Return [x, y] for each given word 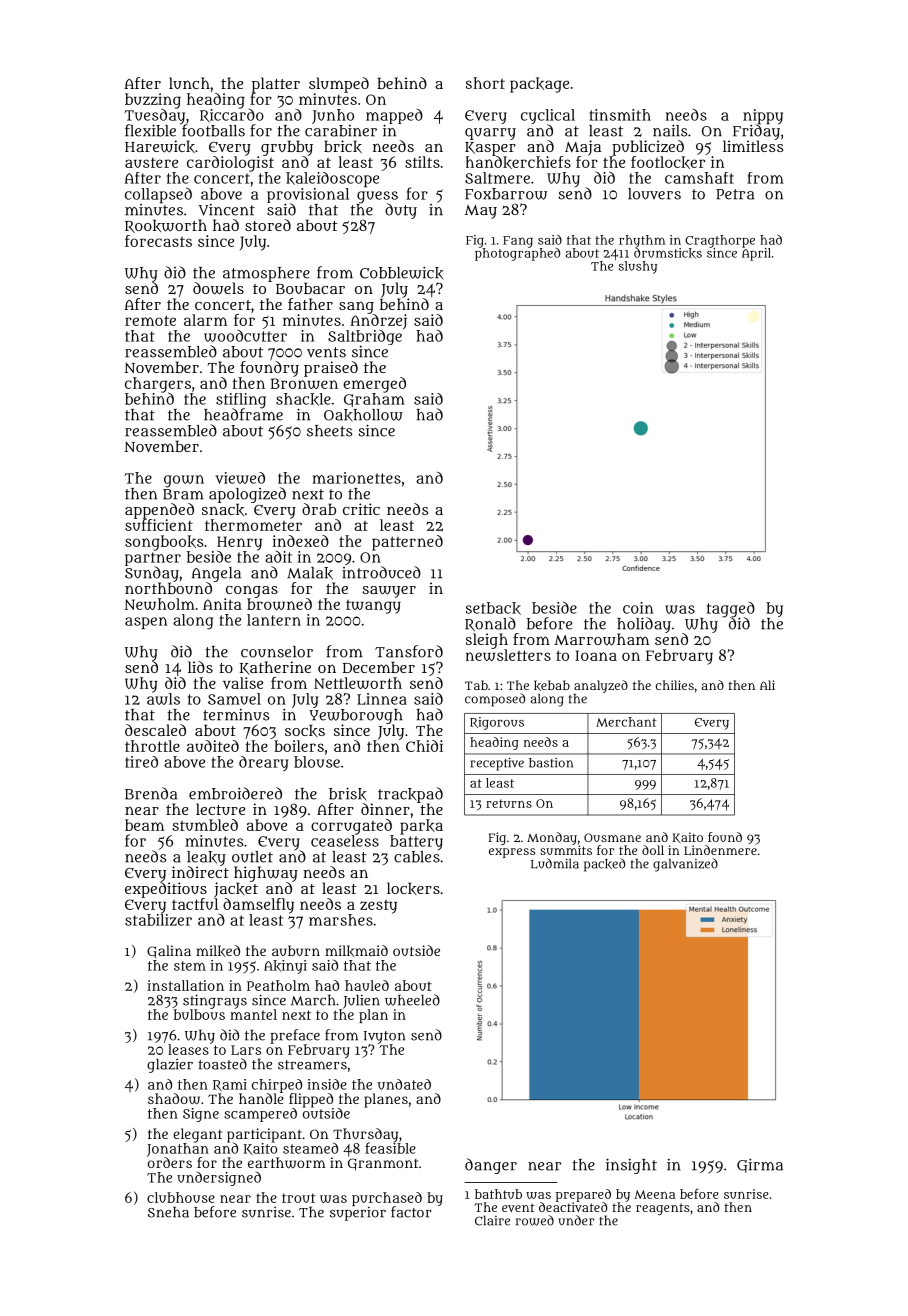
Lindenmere [720, 850]
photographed [517, 254]
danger [491, 1166]
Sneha [168, 1212]
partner [153, 559]
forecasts [158, 241]
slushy [638, 267]
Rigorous [497, 723]
